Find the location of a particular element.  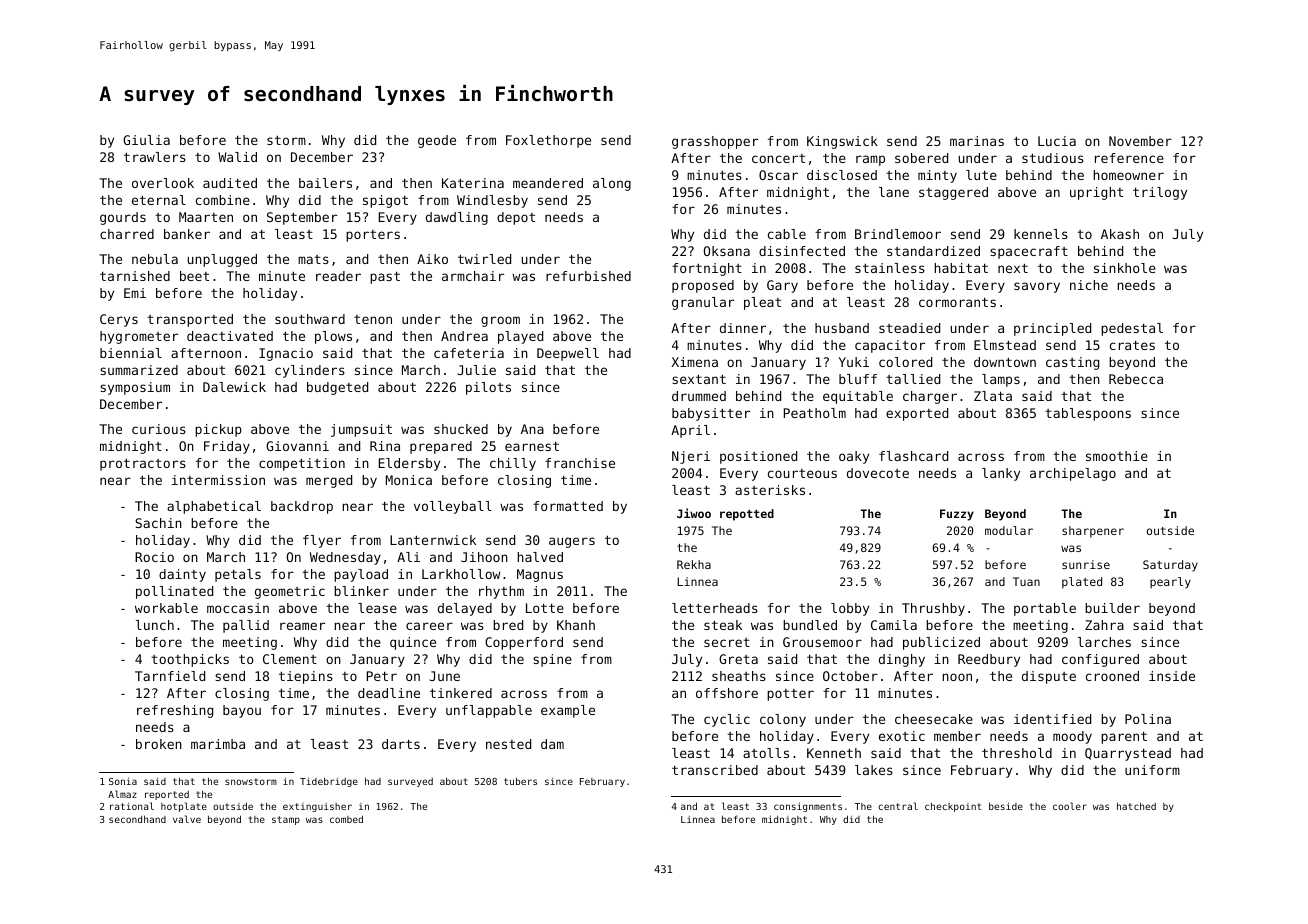

smoothie is located at coordinates (1117, 456).
